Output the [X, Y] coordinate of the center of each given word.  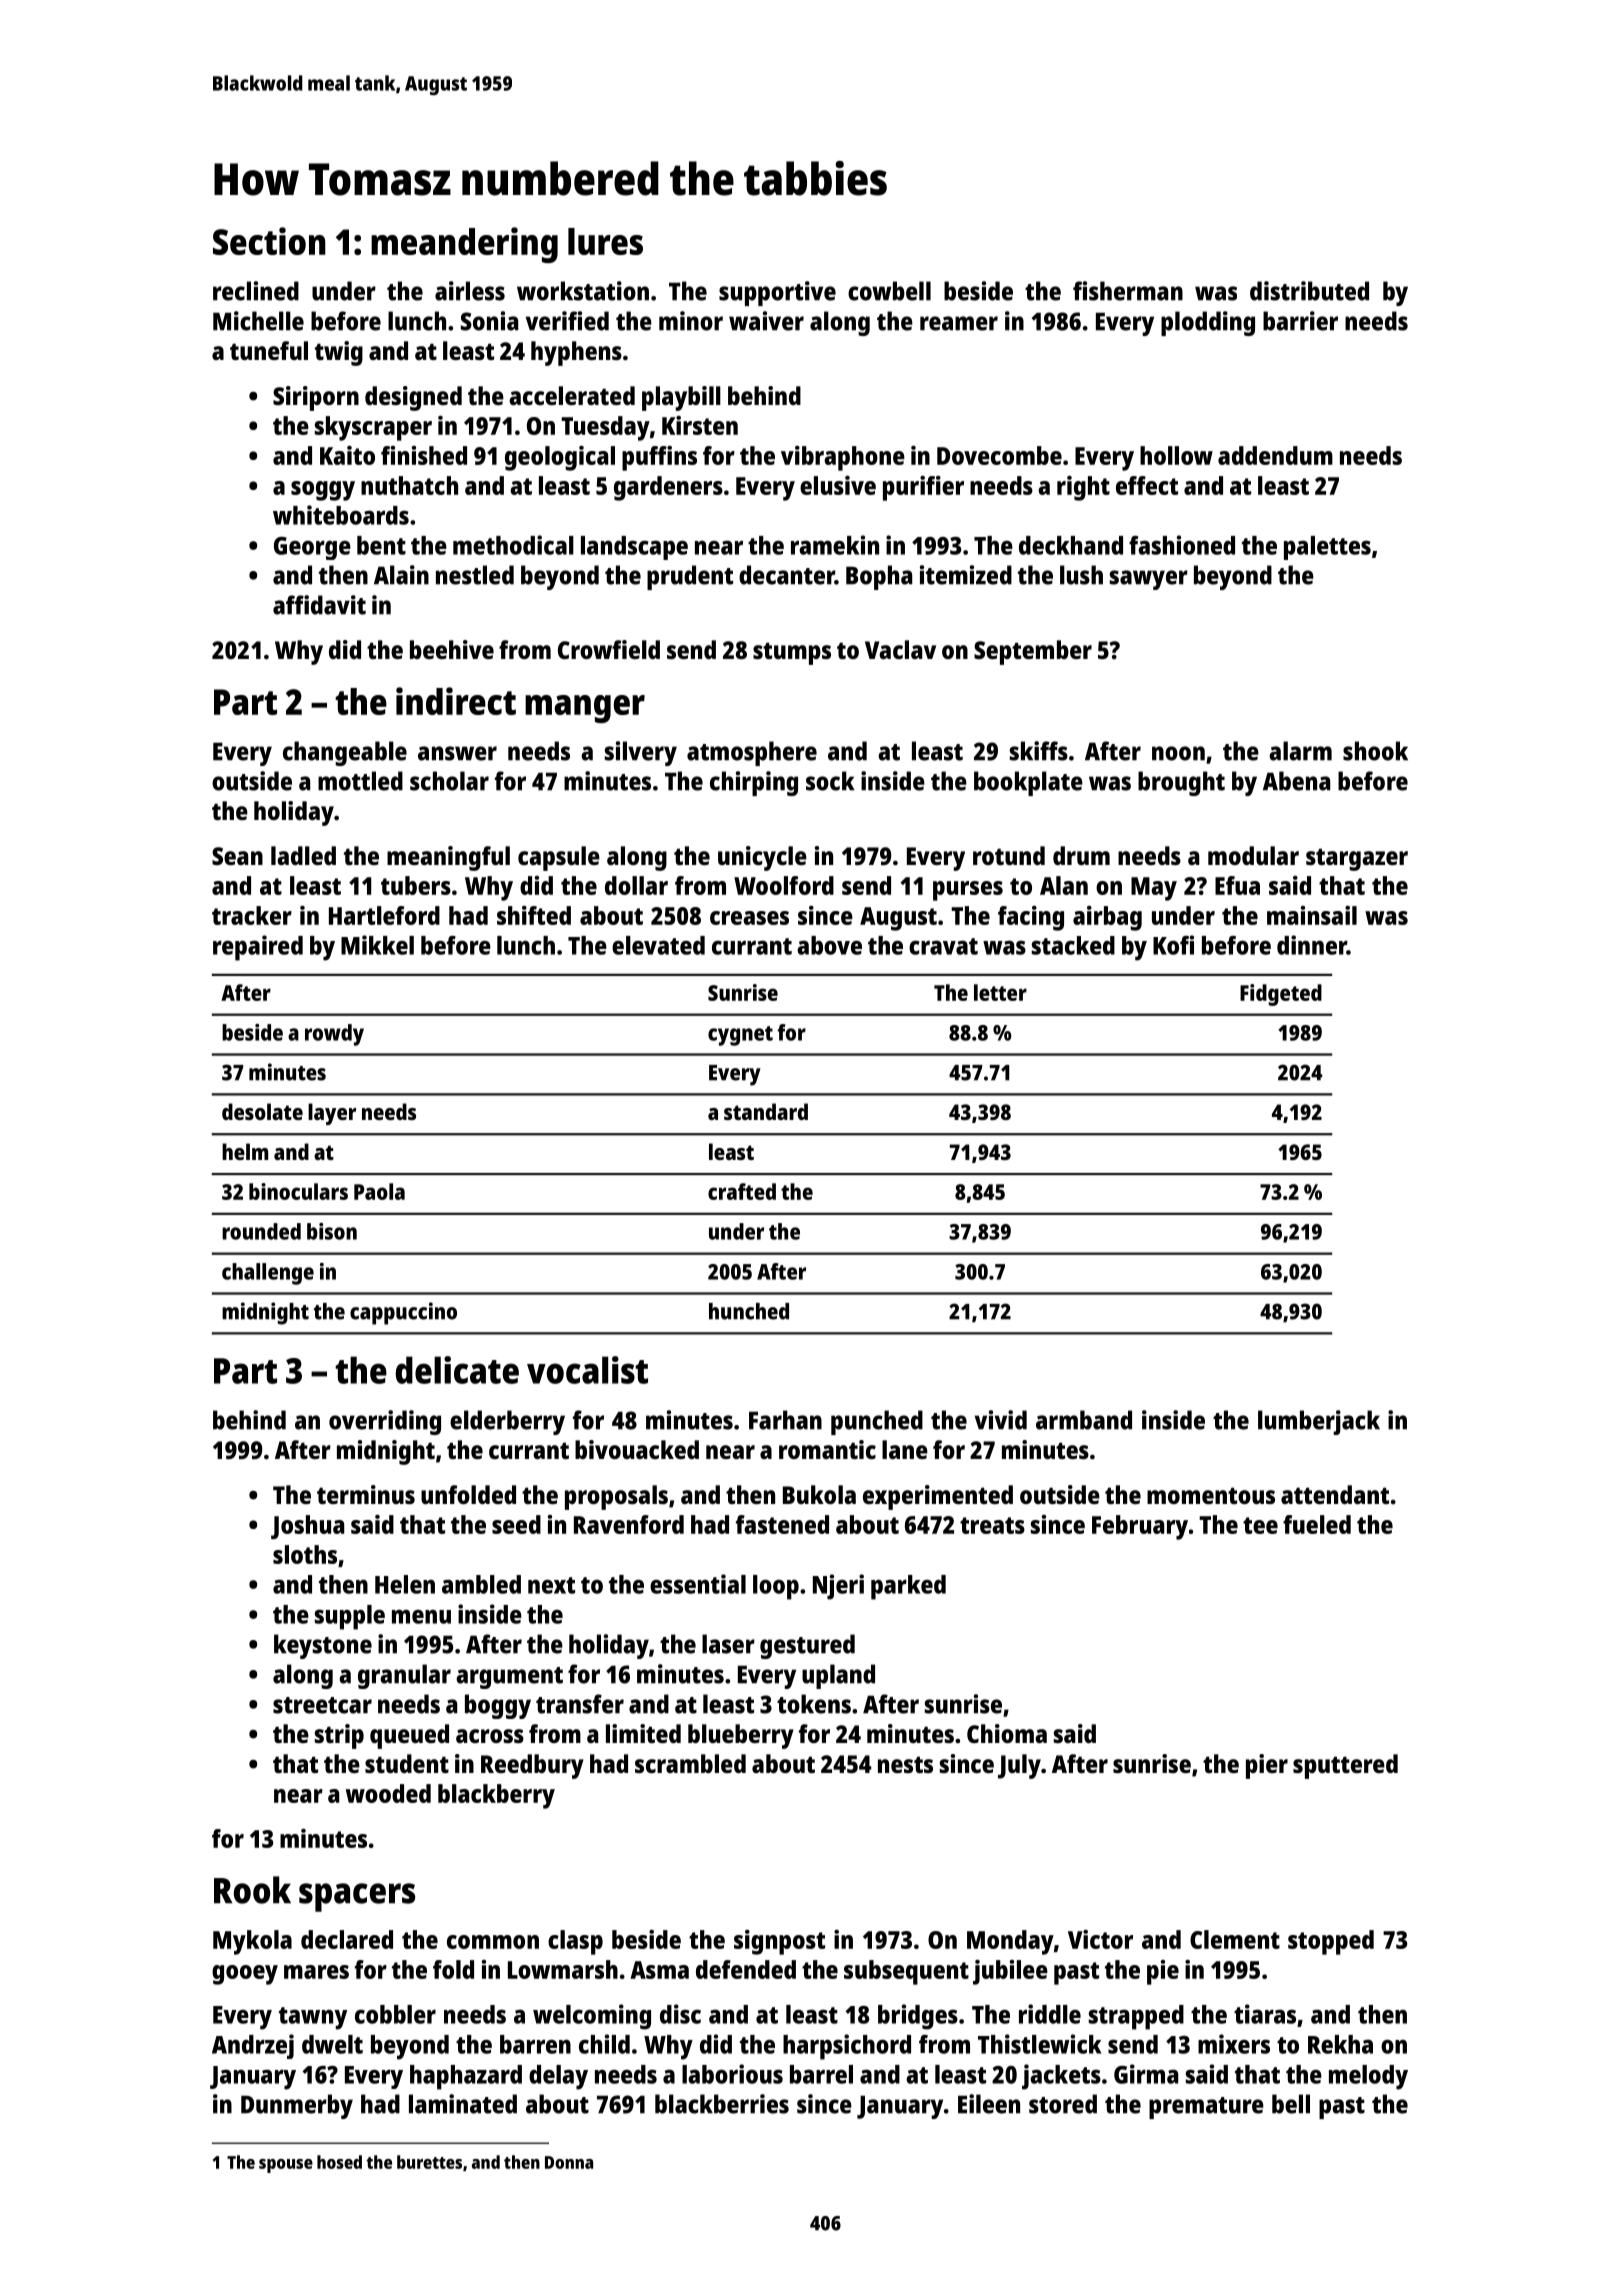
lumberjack [1319, 1422]
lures [605, 241]
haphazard [466, 2077]
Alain [401, 575]
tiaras [1265, 2014]
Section [269, 241]
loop [776, 1587]
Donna [569, 2162]
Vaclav [900, 649]
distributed [1309, 291]
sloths [305, 1554]
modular [1253, 855]
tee [1260, 1525]
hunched [749, 1311]
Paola [379, 1191]
